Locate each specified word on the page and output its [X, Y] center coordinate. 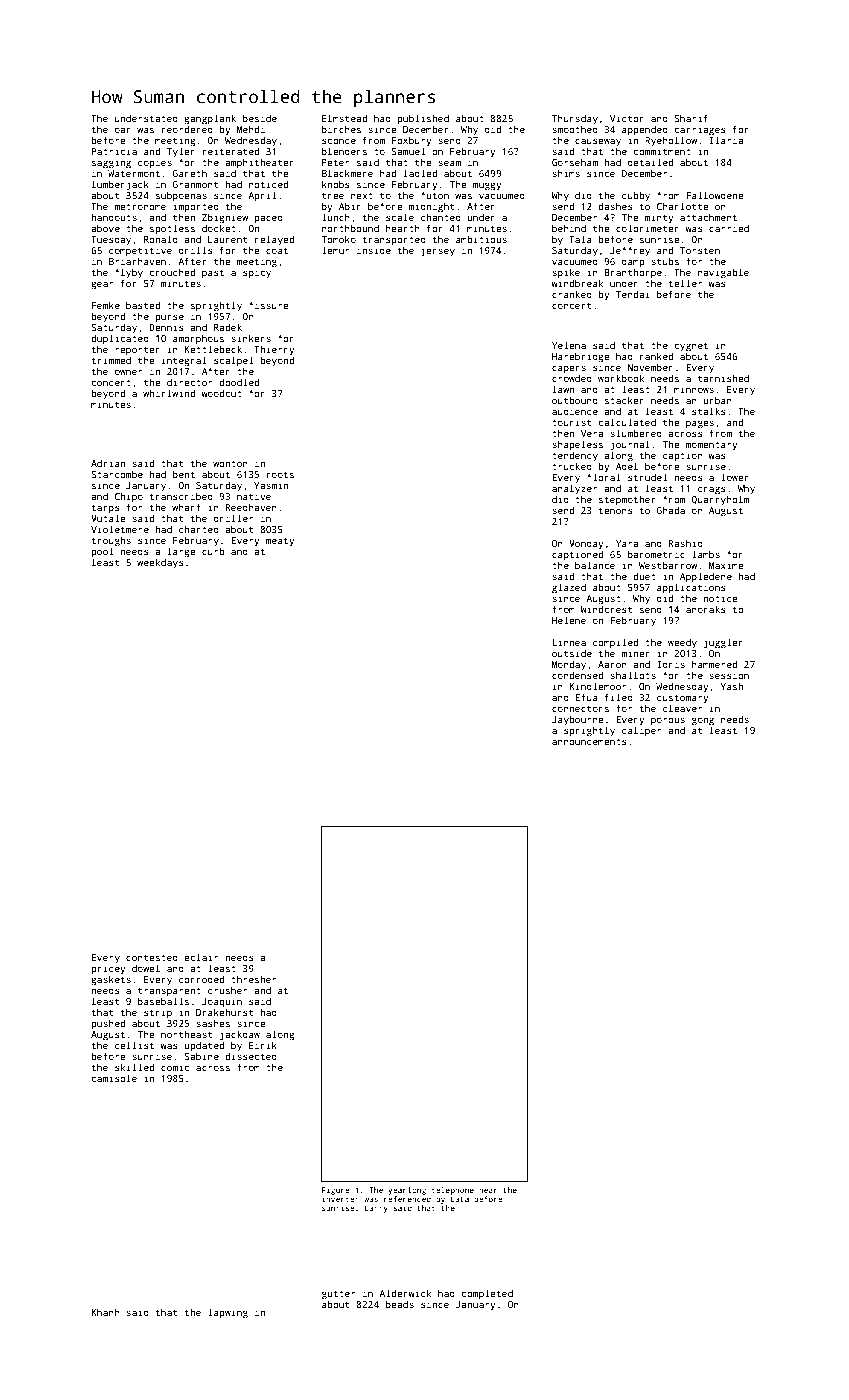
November [650, 367]
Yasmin [271, 485]
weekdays [160, 563]
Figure [336, 1191]
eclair [201, 957]
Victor [627, 118]
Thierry [274, 350]
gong [703, 721]
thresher [253, 979]
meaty [280, 541]
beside [260, 118]
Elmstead [344, 118]
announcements [589, 742]
